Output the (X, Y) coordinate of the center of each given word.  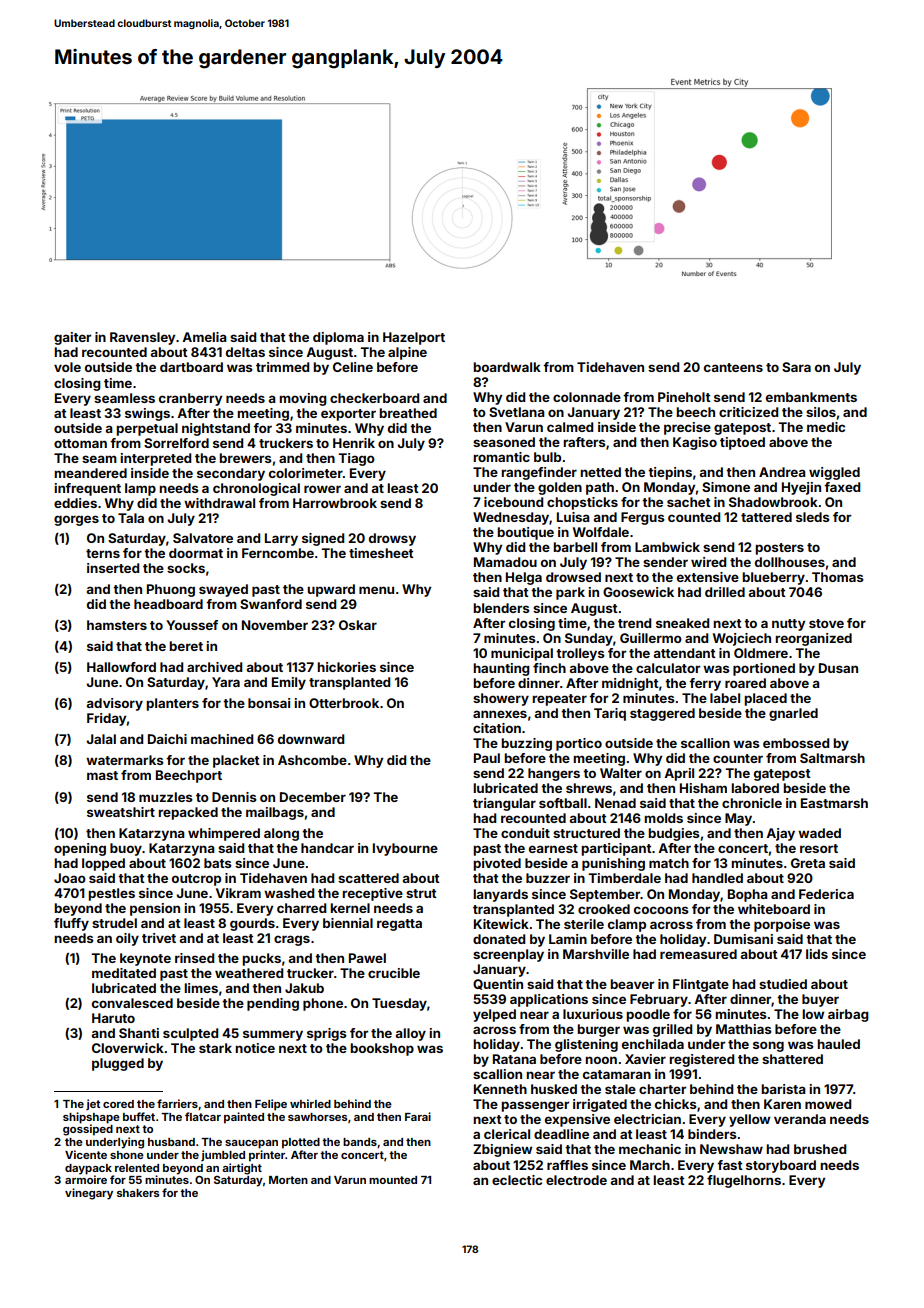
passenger (535, 1106)
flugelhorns (744, 1181)
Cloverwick (128, 1048)
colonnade (587, 397)
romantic (501, 457)
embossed (796, 743)
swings (147, 414)
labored (755, 788)
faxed (842, 487)
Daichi (167, 739)
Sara (796, 367)
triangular (504, 804)
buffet (139, 1116)
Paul (487, 758)
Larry (281, 539)
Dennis (234, 797)
